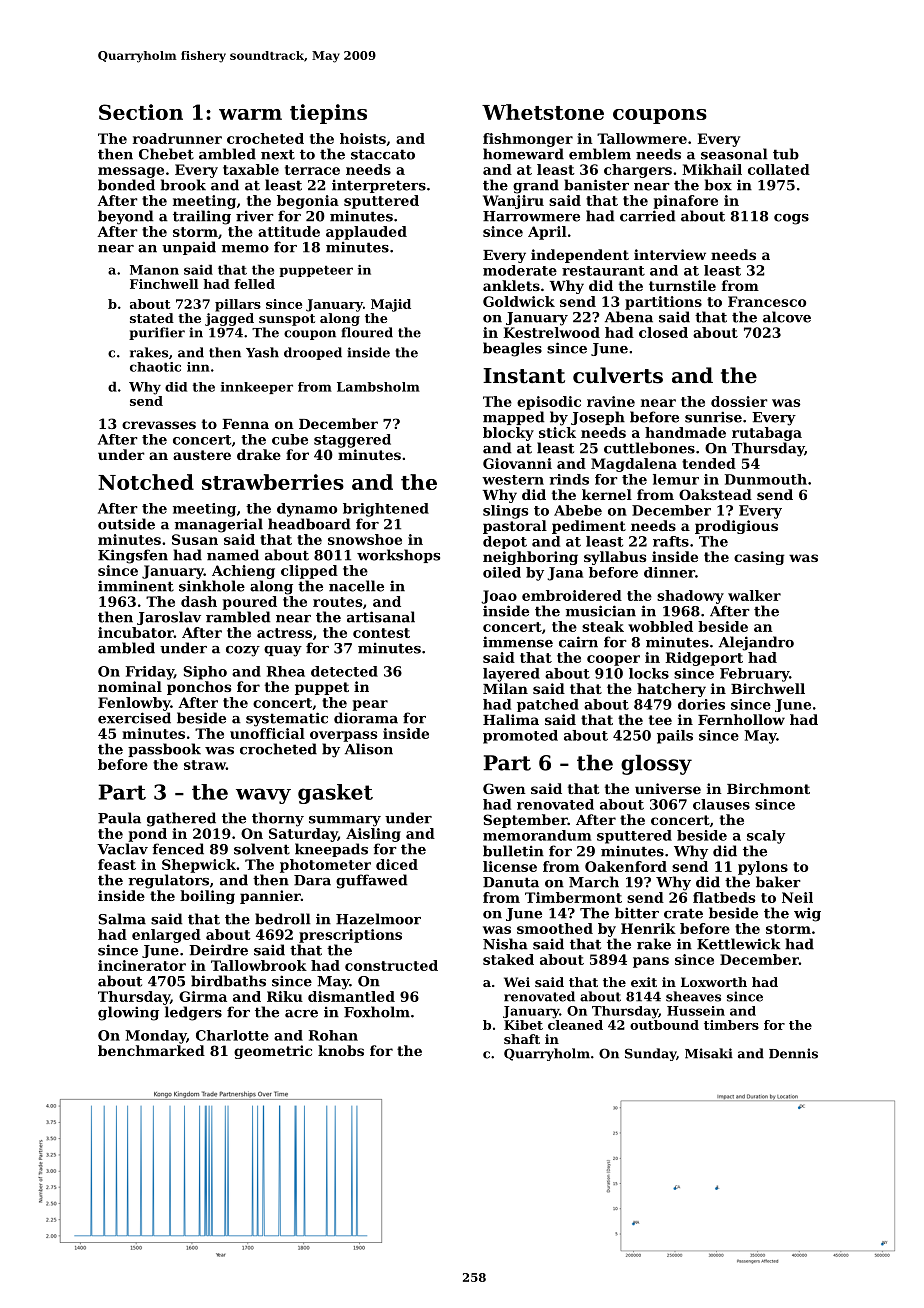 The height and width of the screenshot is (1308, 924). I want to click on exercised, so click(134, 718).
